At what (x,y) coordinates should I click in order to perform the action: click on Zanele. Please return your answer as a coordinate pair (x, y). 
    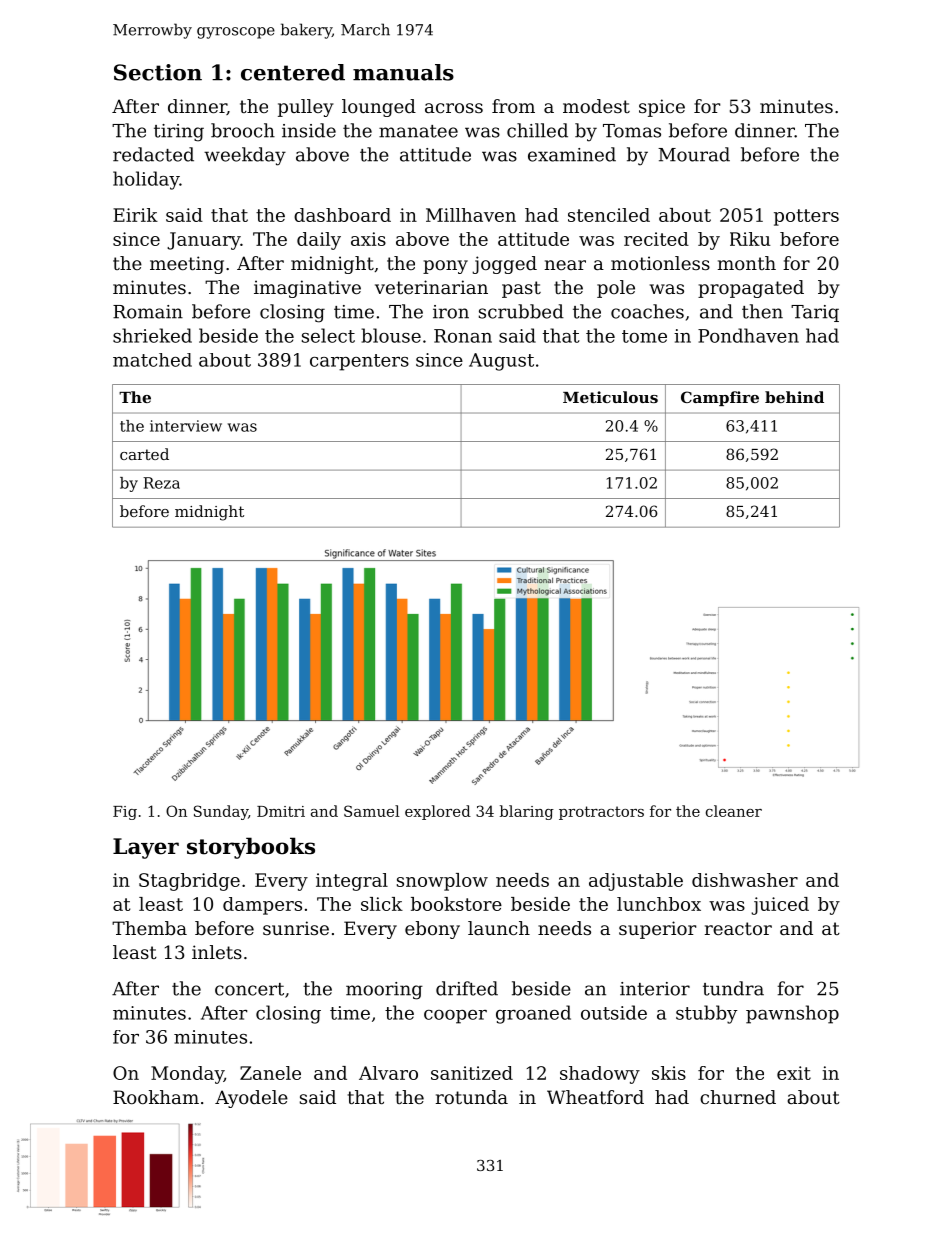
    Looking at the image, I should click on (270, 1073).
